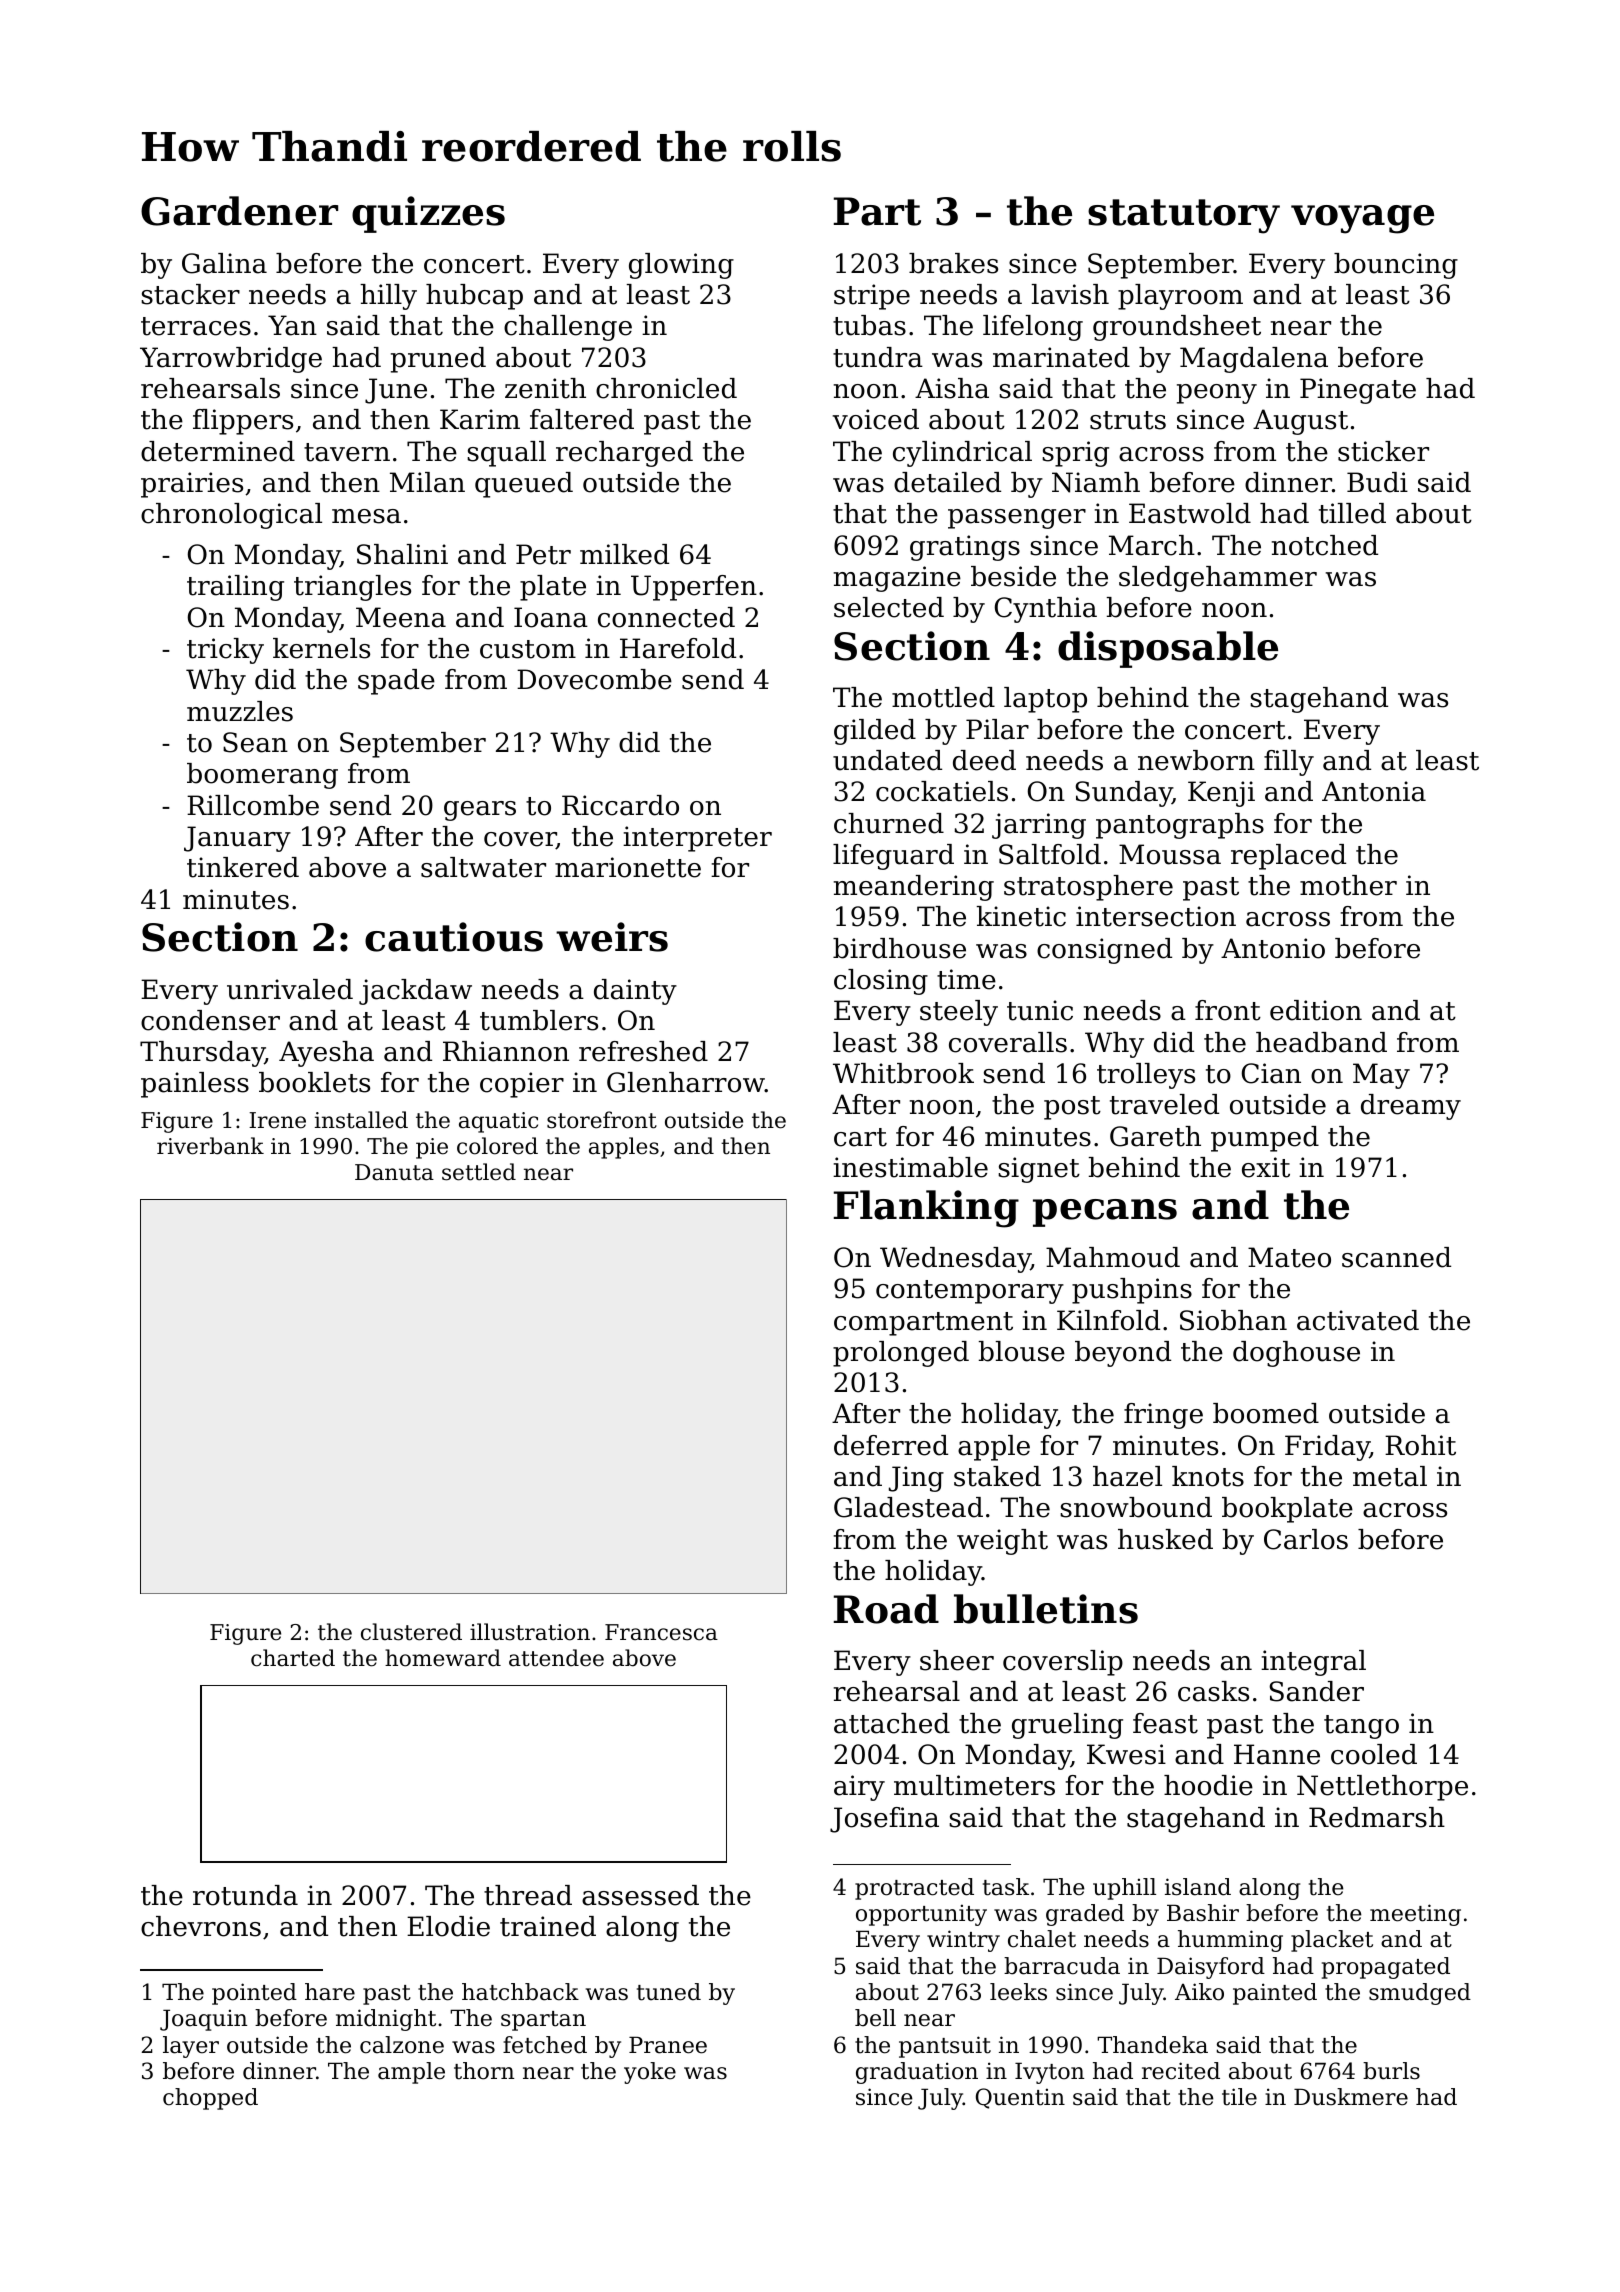  Describe the element at coordinates (1088, 888) in the screenshot. I see `stratosphere` at that location.
